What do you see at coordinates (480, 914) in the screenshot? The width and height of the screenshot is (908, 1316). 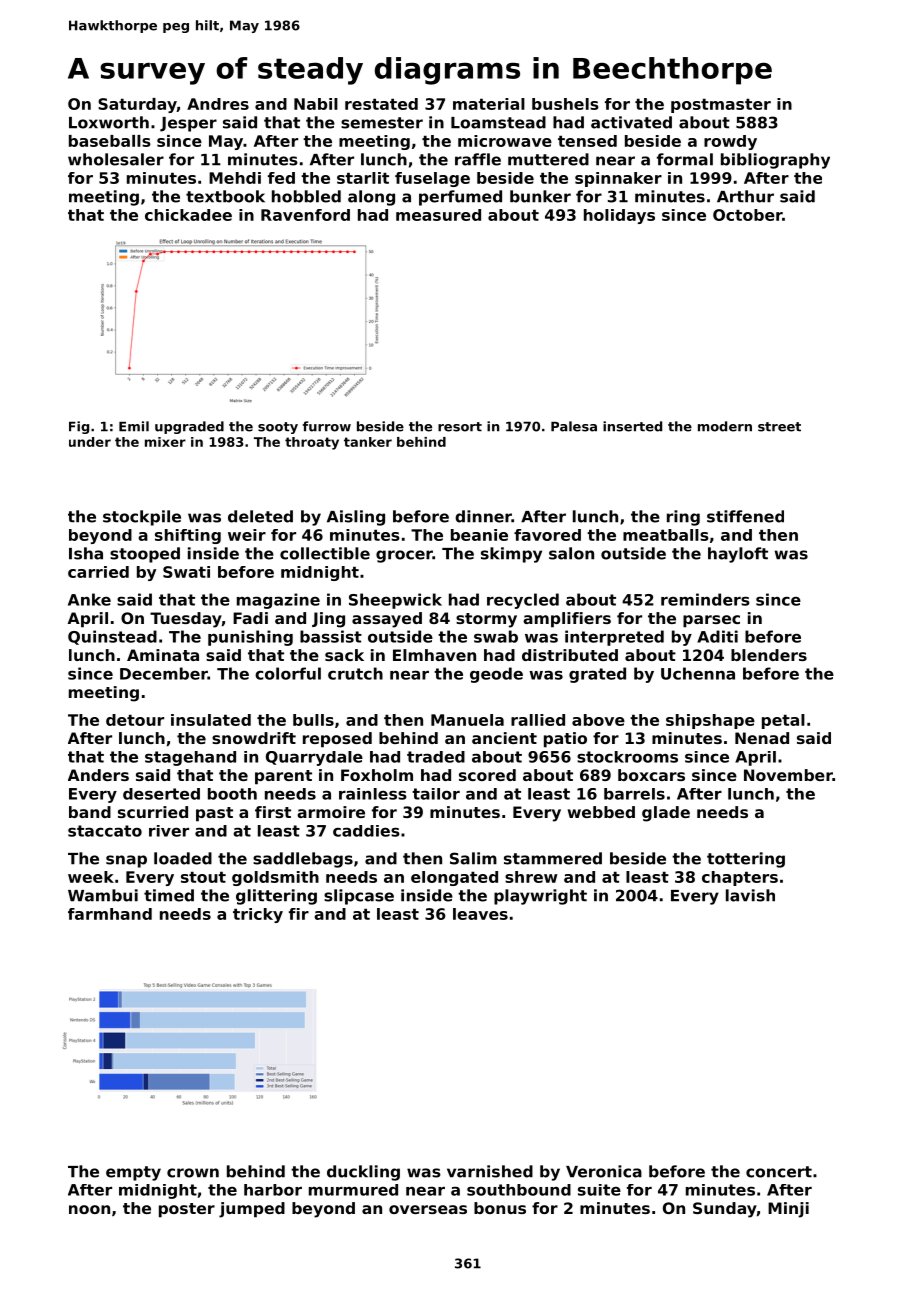 I see `leaves` at bounding box center [480, 914].
